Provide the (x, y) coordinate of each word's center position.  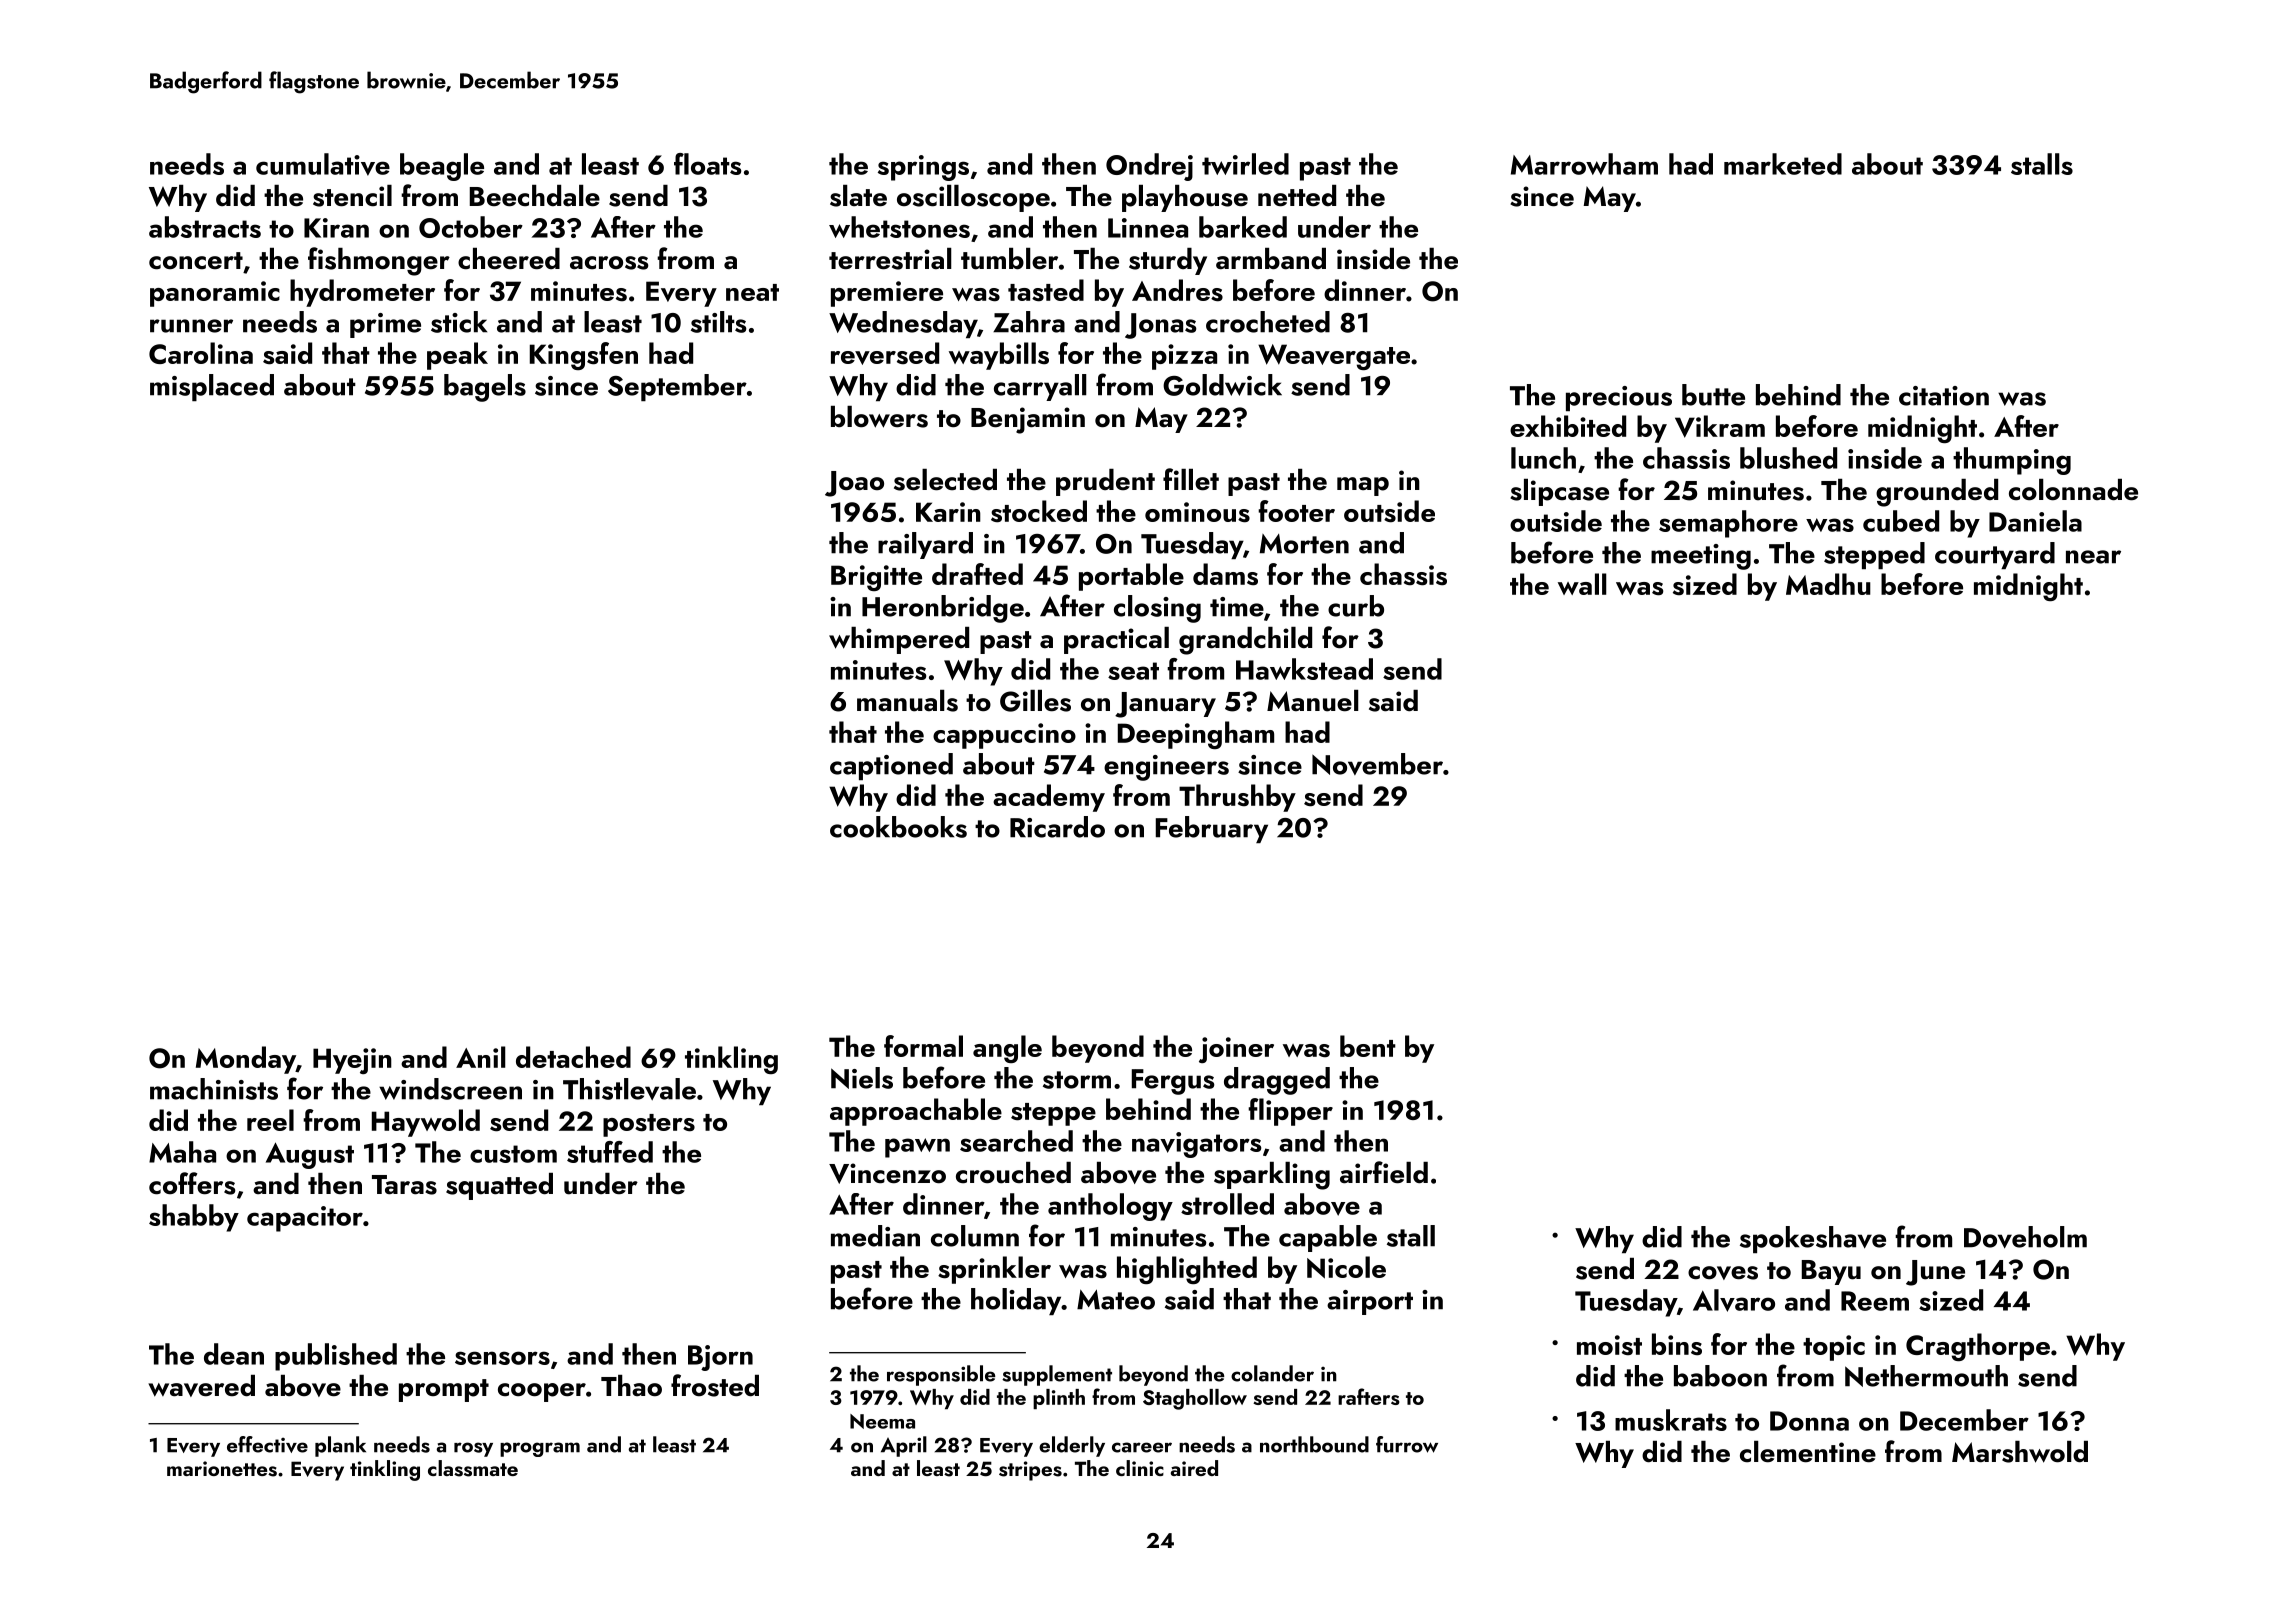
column (975, 1236)
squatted (499, 1186)
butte (1713, 395)
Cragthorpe (1978, 1347)
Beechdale (535, 196)
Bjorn (720, 1358)
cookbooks (898, 827)
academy (1049, 798)
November (1377, 764)
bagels (485, 388)
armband (1271, 259)
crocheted (1268, 322)
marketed (1783, 164)
